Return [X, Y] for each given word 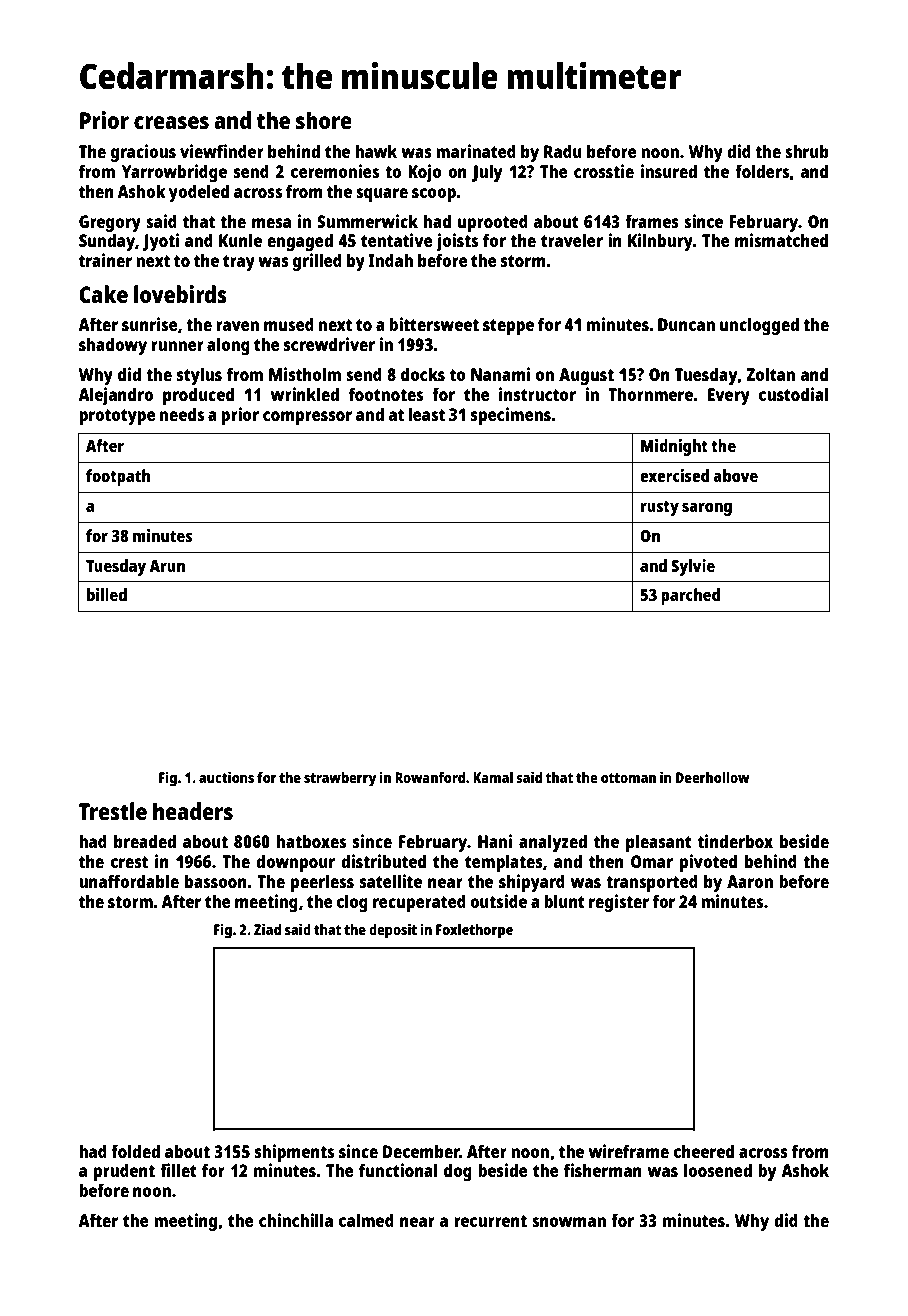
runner [177, 346]
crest [129, 862]
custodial [794, 394]
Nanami [500, 374]
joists [457, 242]
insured [669, 171]
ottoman [628, 778]
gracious [143, 153]
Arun [167, 566]
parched [690, 596]
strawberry [340, 779]
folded [135, 1151]
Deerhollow [713, 777]
